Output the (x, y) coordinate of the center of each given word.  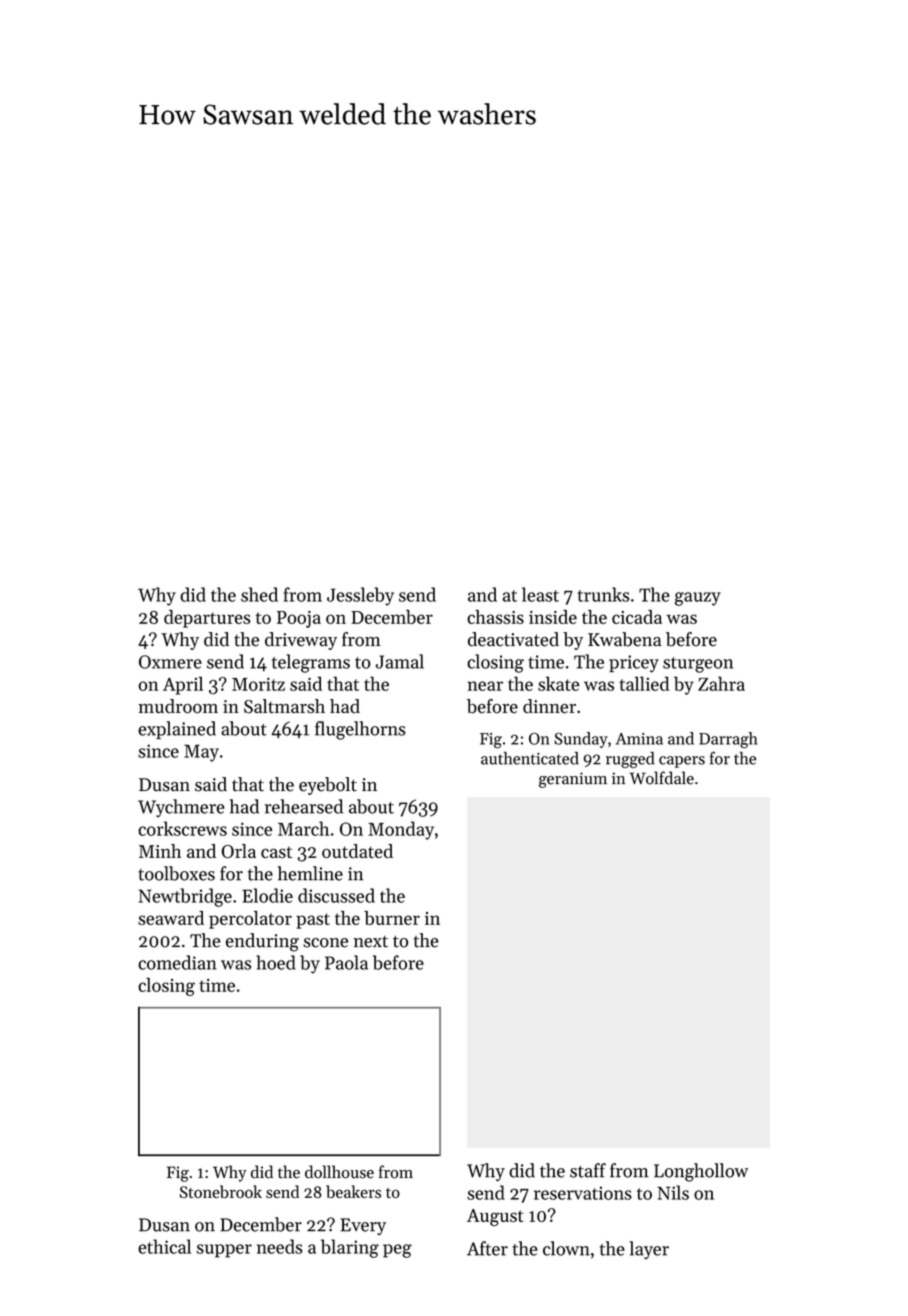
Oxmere (170, 662)
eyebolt (328, 786)
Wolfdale (662, 778)
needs (280, 1246)
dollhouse (339, 1172)
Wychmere (181, 808)
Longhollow (701, 1172)
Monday (401, 830)
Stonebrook (221, 1191)
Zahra (721, 683)
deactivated (513, 639)
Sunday (581, 740)
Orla (239, 851)
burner (392, 918)
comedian (177, 962)
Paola (346, 962)
